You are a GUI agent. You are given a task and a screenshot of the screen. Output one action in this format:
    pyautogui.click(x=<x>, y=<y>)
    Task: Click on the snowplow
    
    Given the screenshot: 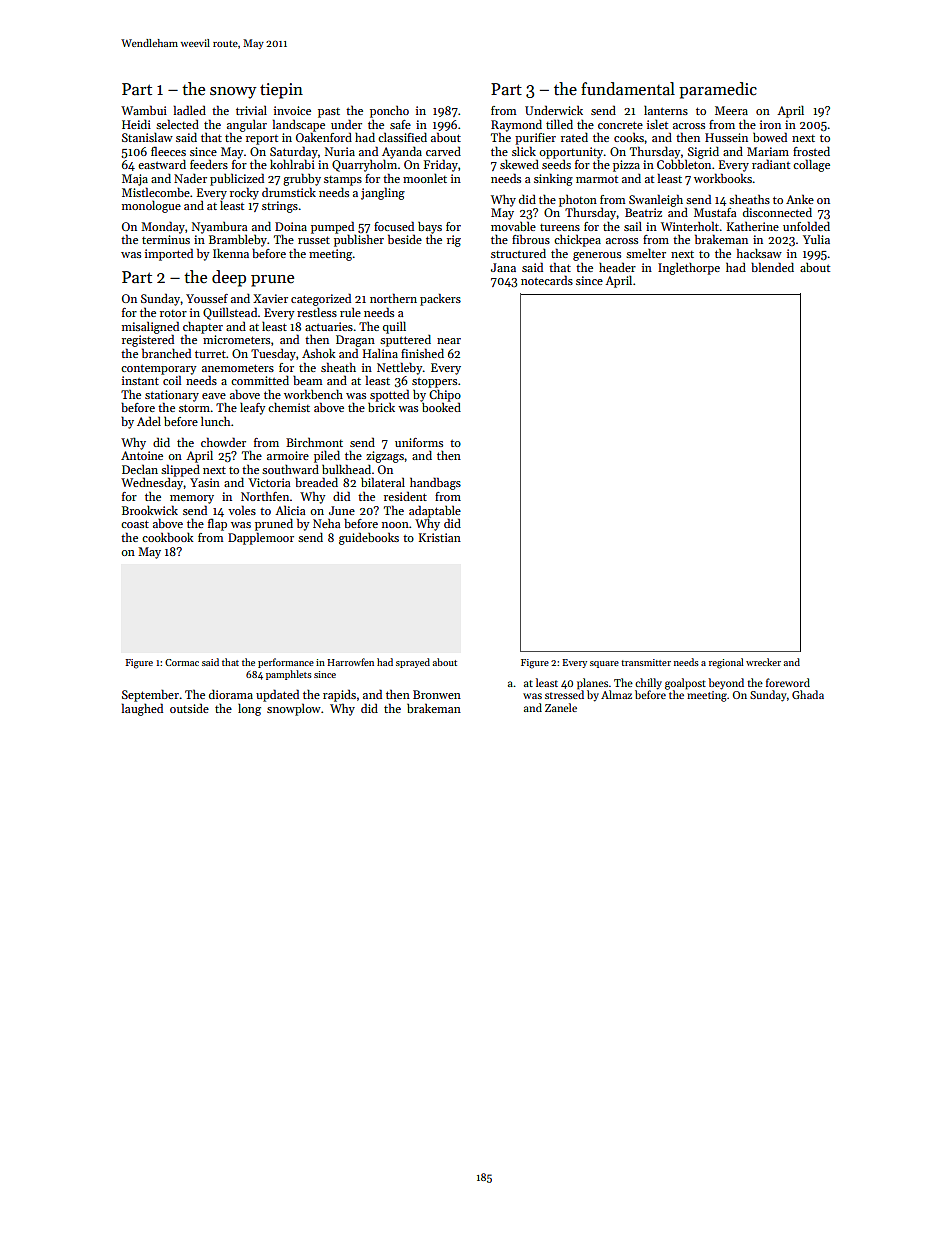 What is the action you would take?
    pyautogui.click(x=294, y=709)
